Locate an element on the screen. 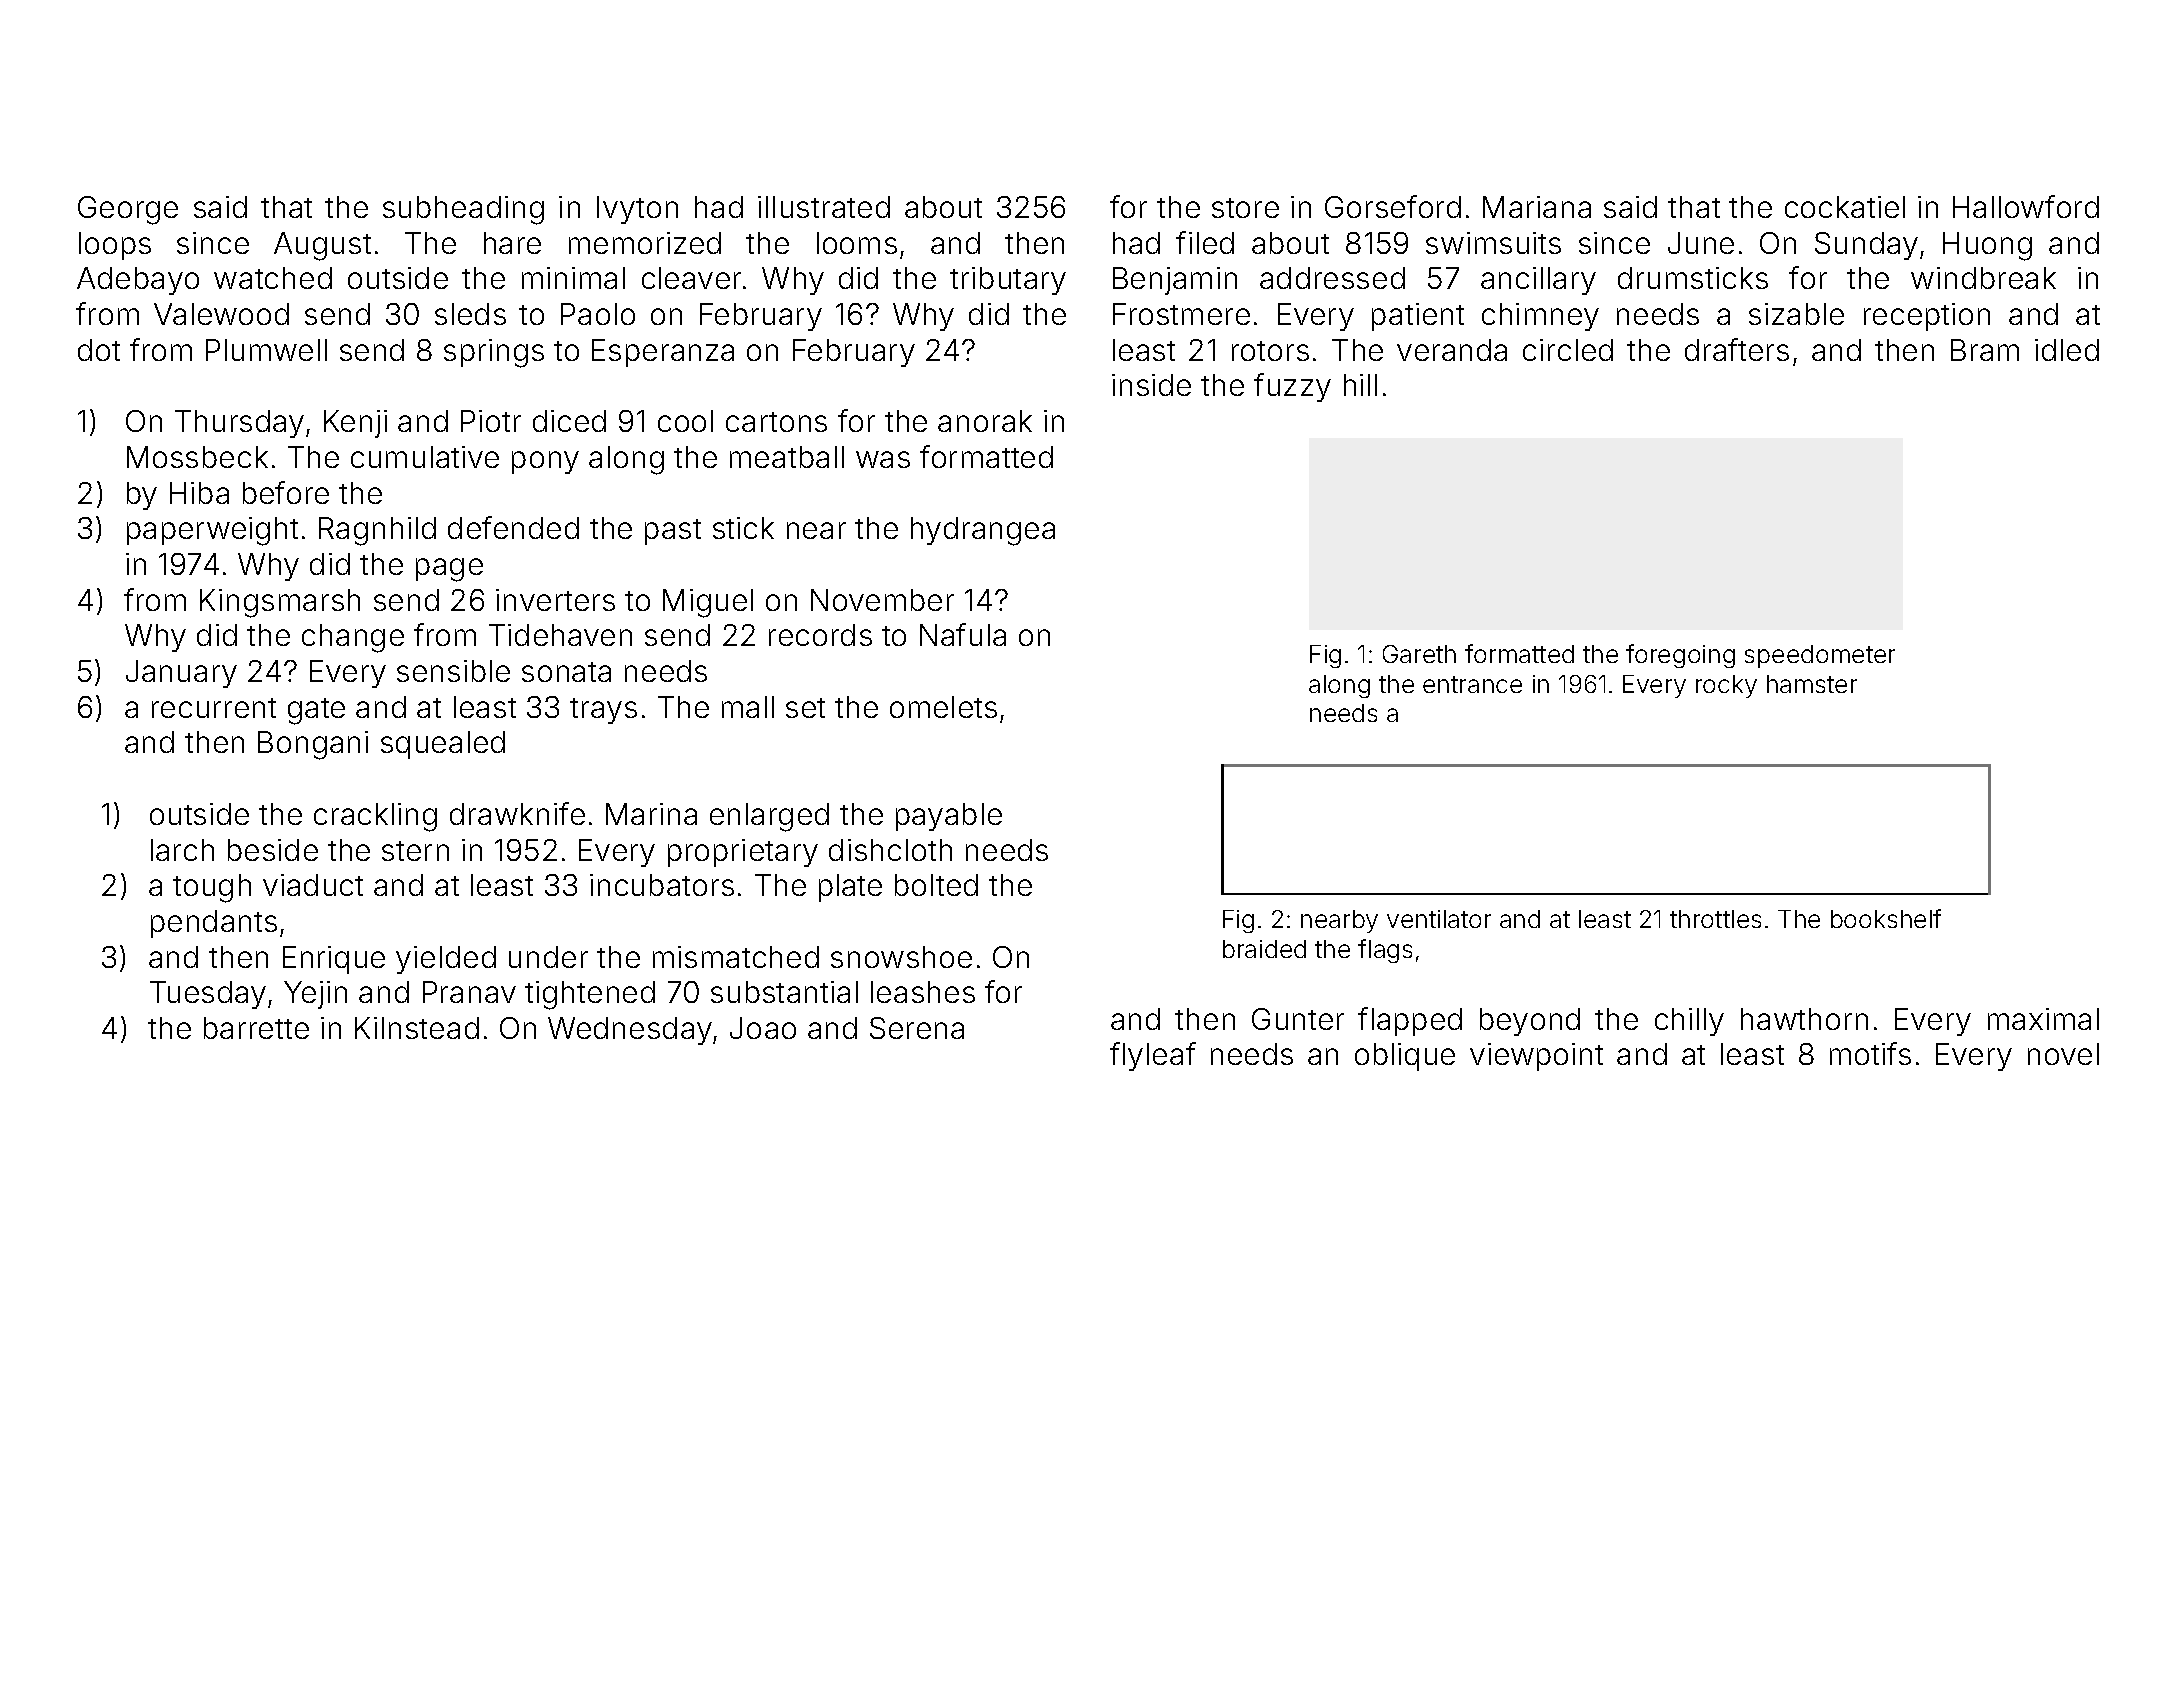 The width and height of the screenshot is (2178, 1683). Esperanza is located at coordinates (663, 353).
